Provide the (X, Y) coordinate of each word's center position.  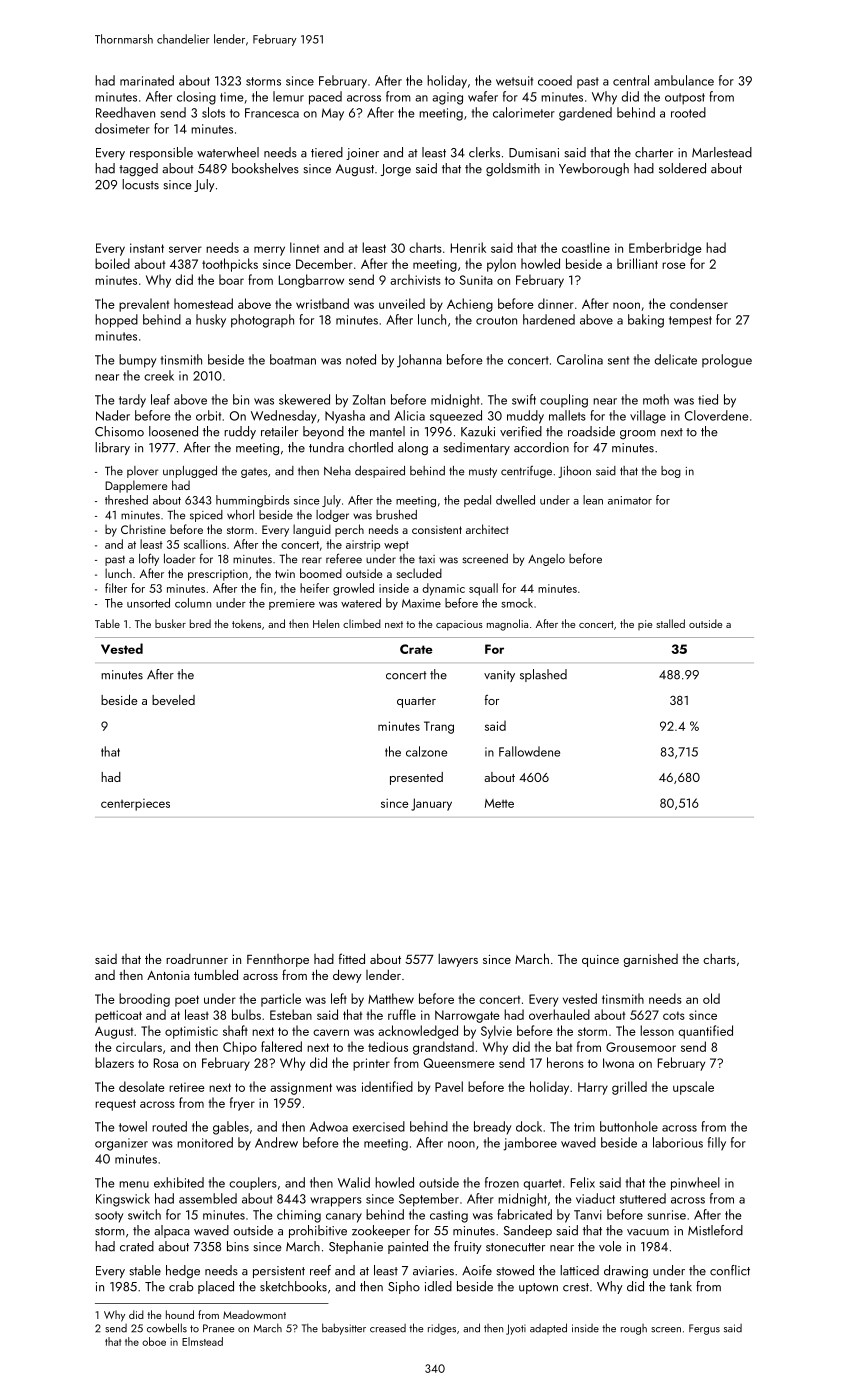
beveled (173, 700)
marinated (147, 80)
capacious (459, 625)
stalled (670, 623)
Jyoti (516, 1329)
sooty (109, 1217)
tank (681, 1286)
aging (447, 98)
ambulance (684, 80)
